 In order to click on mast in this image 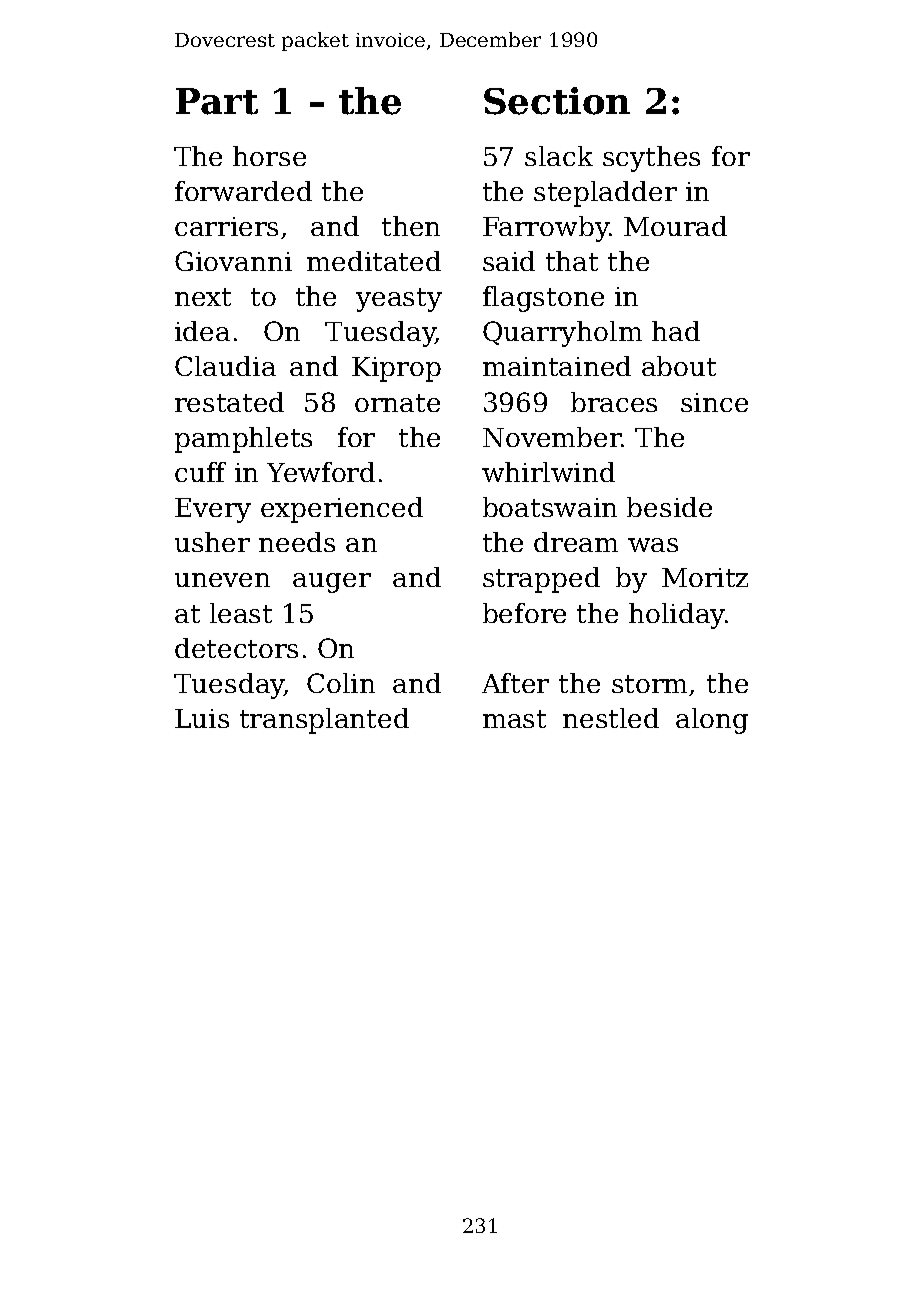, I will do `click(514, 719)`.
